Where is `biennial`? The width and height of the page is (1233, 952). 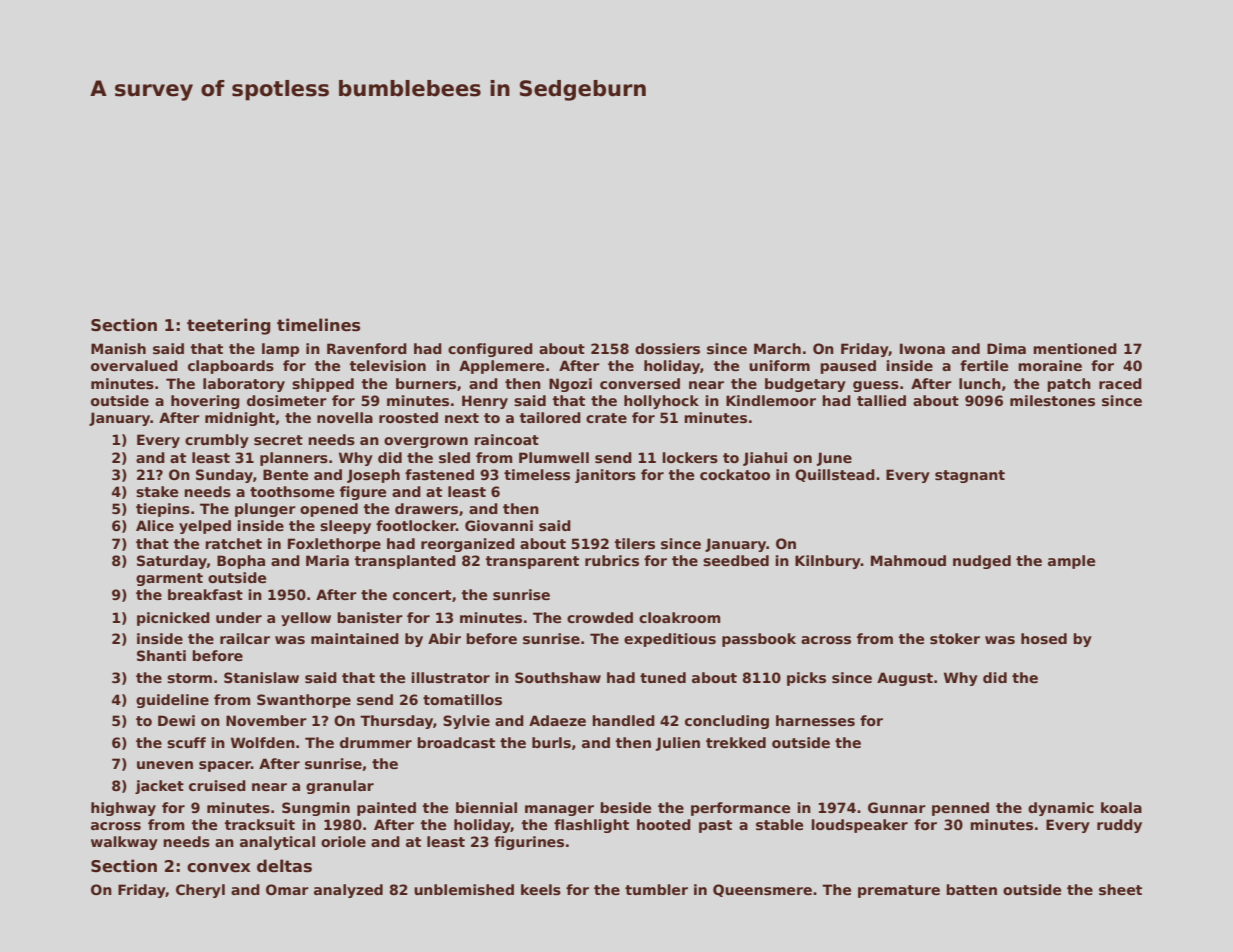
biennial is located at coordinates (486, 807).
